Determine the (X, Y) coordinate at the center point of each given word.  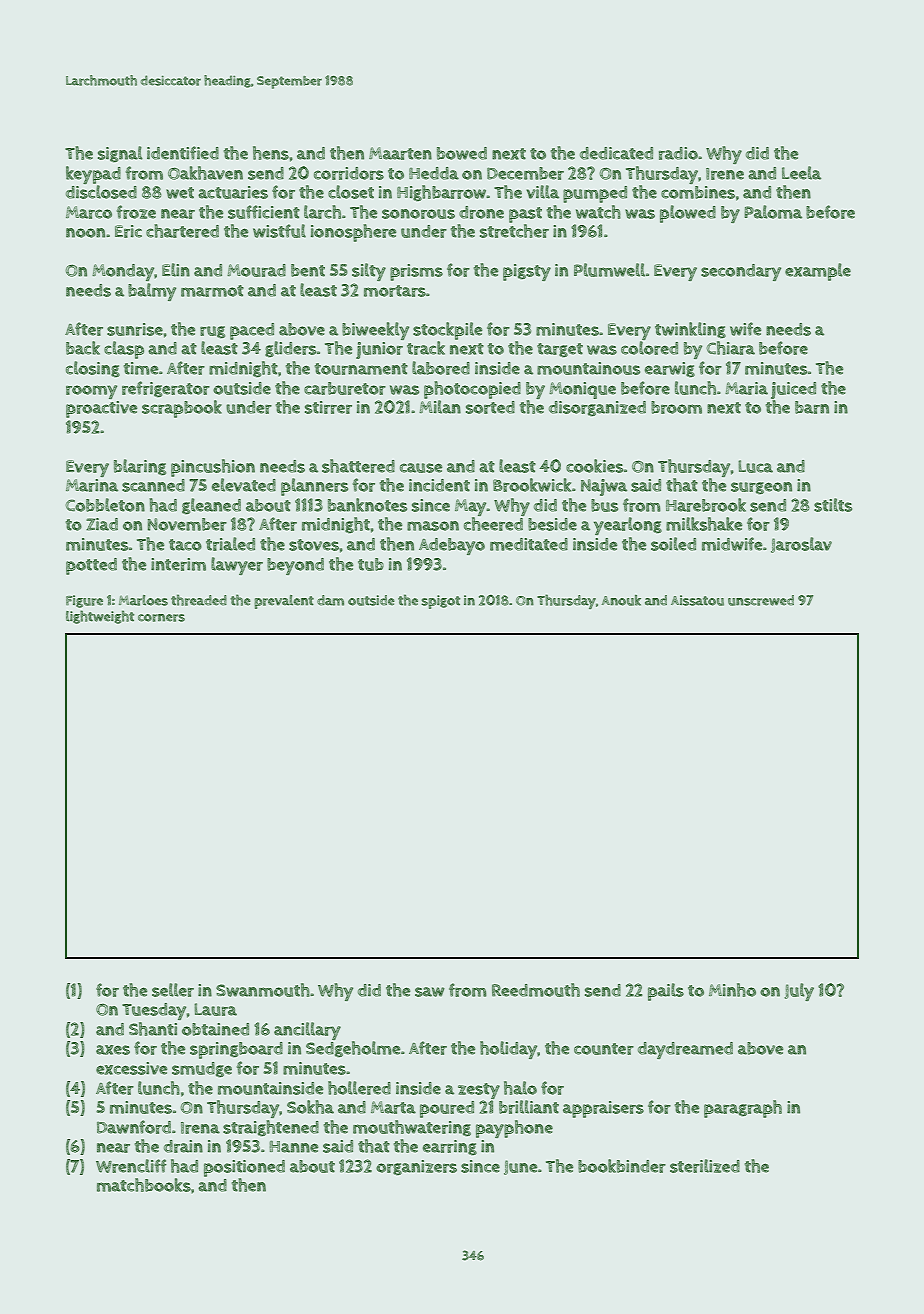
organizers (416, 1167)
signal (120, 154)
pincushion (213, 468)
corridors (349, 173)
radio (678, 153)
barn (812, 407)
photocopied (472, 390)
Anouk (621, 600)
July (799, 992)
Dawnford (134, 1127)
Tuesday (154, 1011)
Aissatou (697, 600)
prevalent (284, 602)
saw (429, 992)
